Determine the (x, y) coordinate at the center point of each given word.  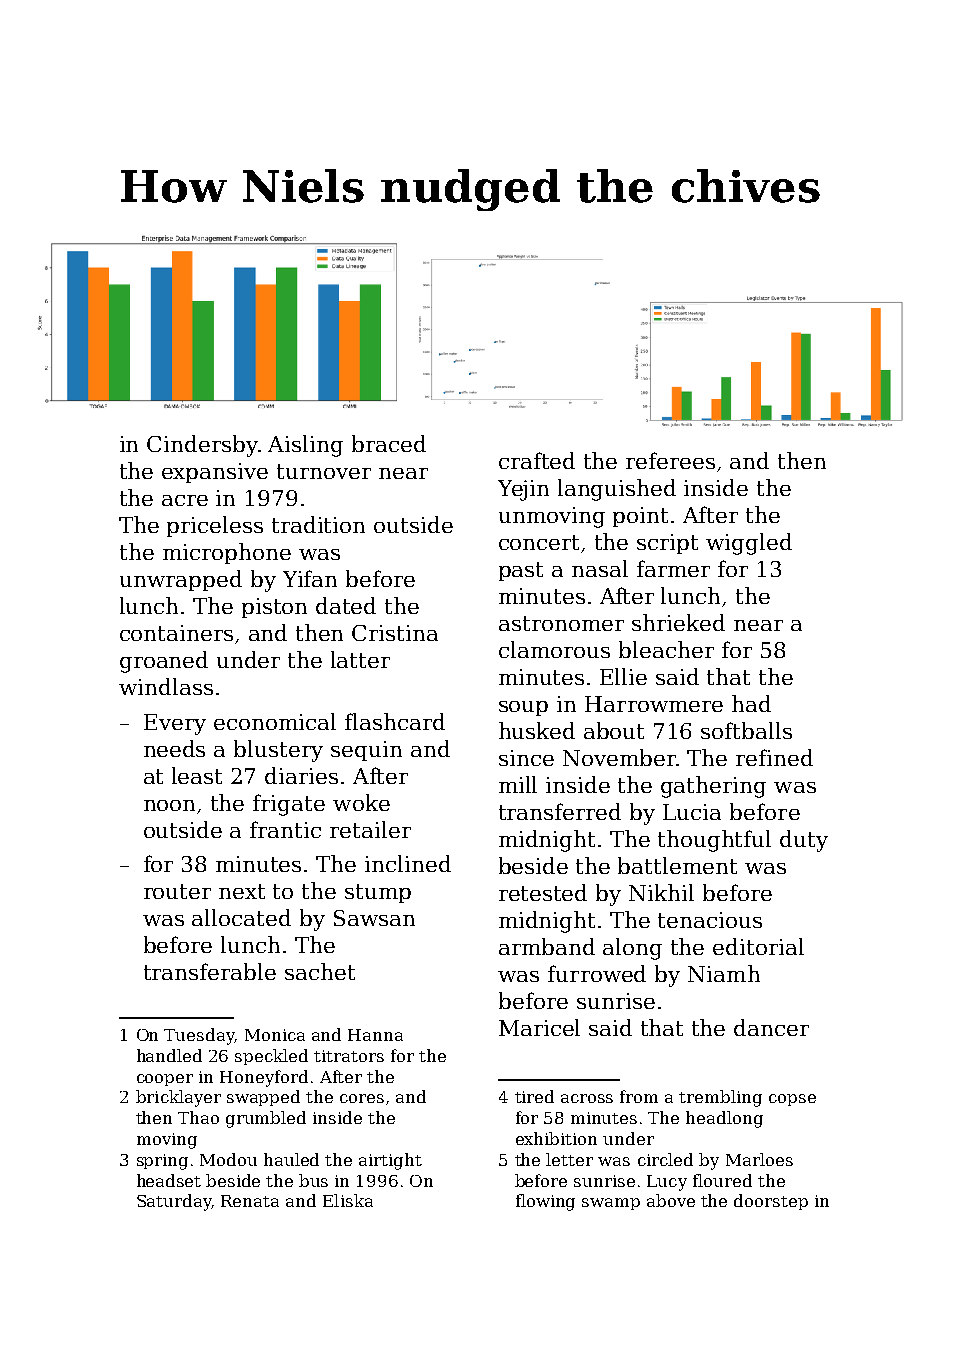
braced (389, 443)
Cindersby (202, 446)
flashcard (395, 721)
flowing (545, 1202)
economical (275, 721)
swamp (611, 1204)
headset (169, 1180)
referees (670, 460)
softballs (746, 730)
